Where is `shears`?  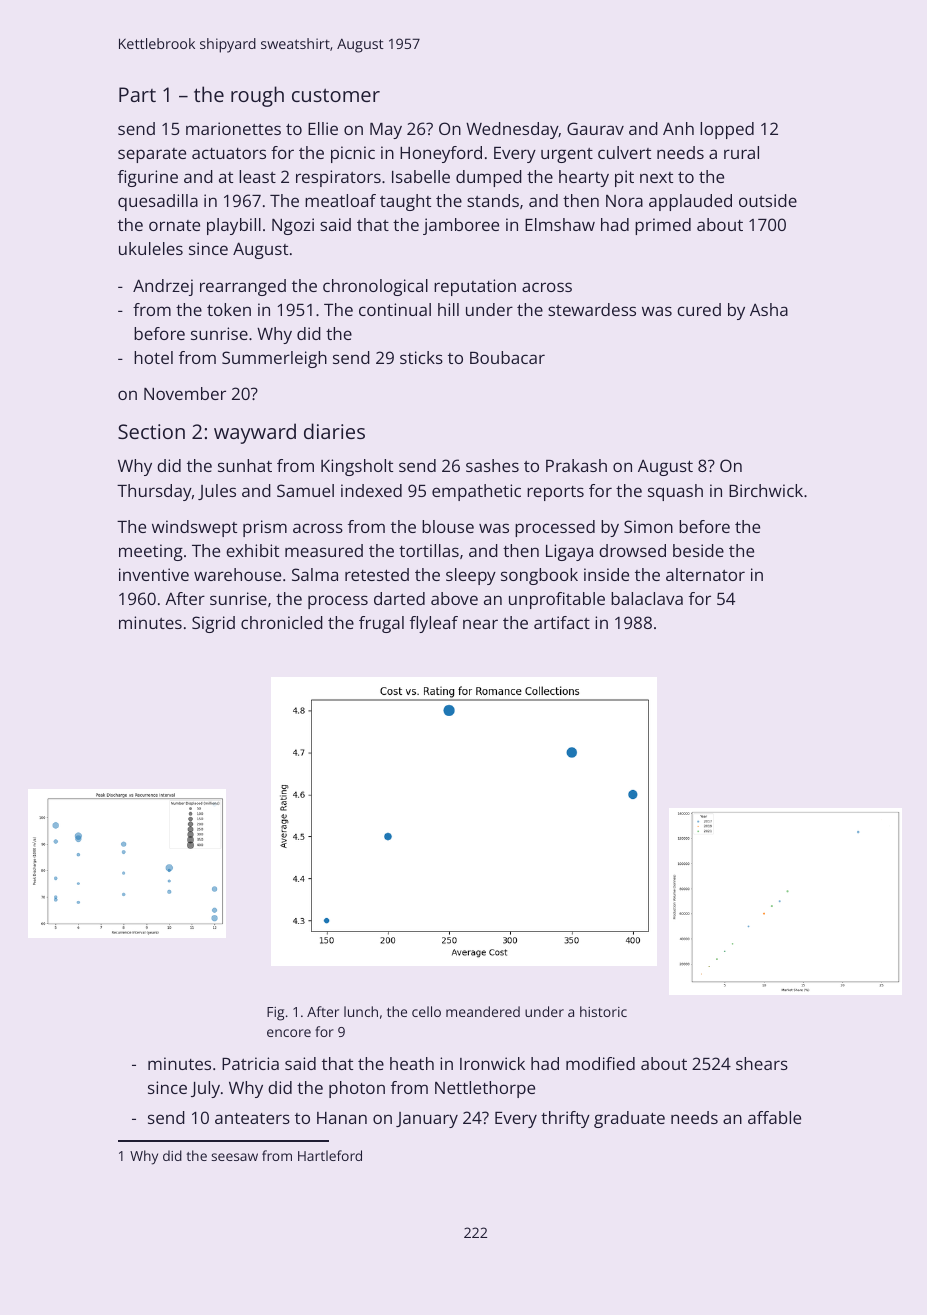
shears is located at coordinates (762, 1063).
